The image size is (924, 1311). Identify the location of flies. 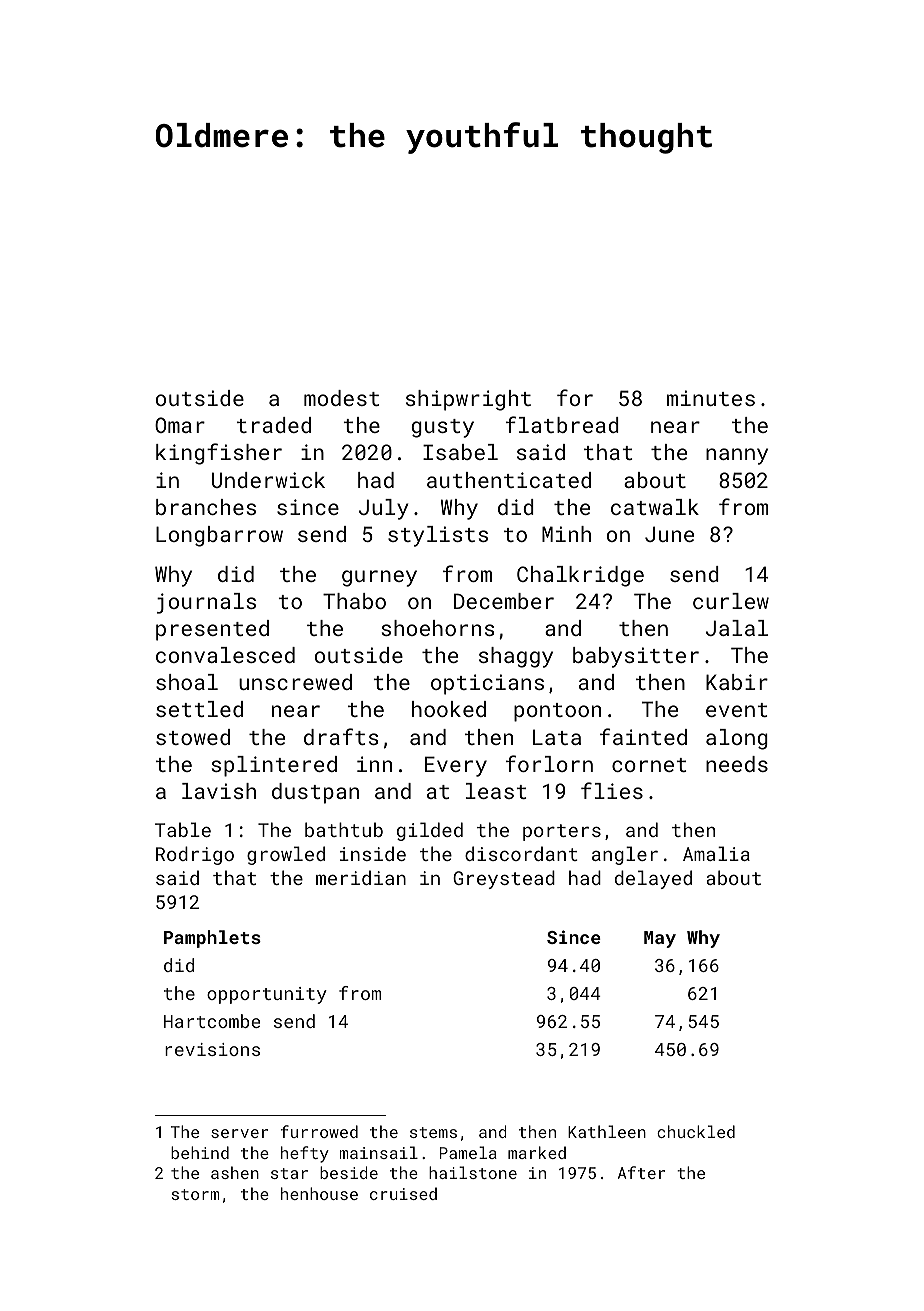
(612, 790).
